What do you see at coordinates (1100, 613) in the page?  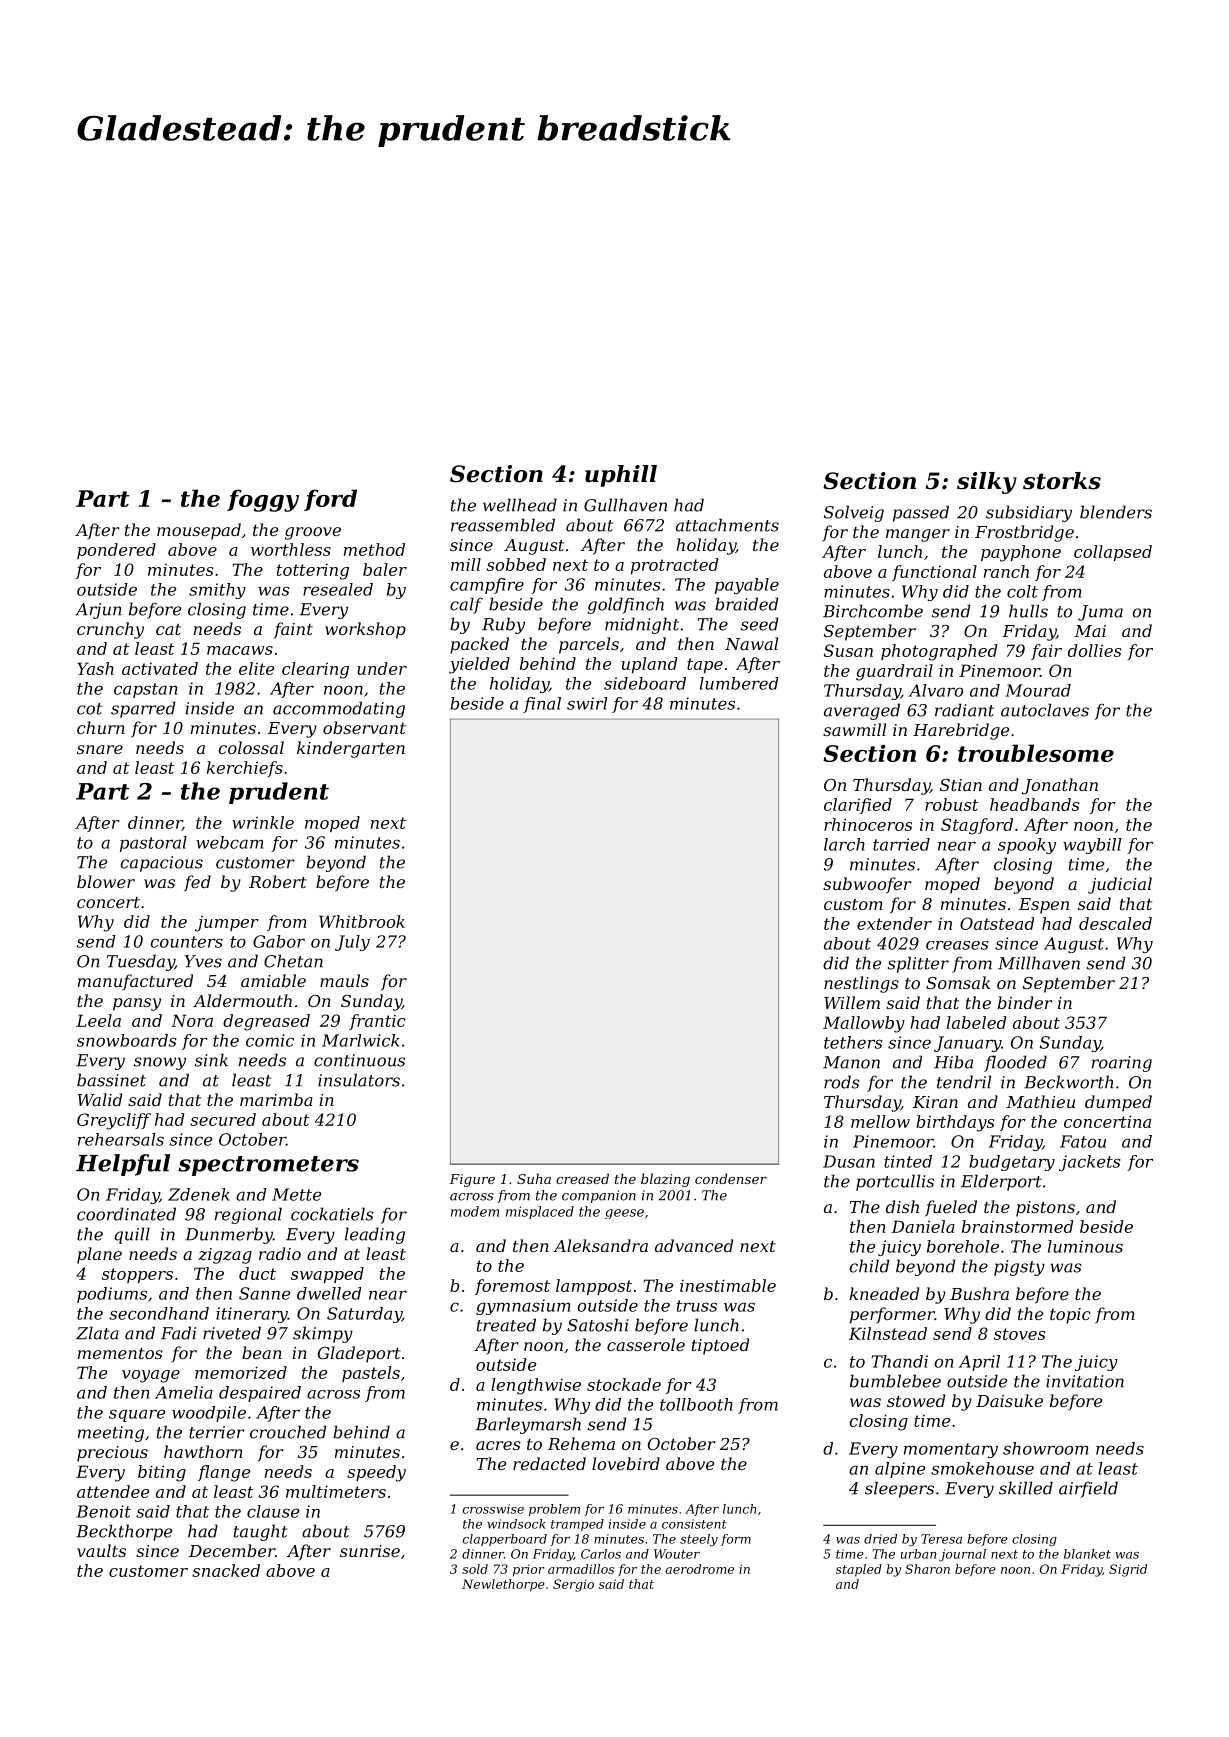 I see `Juma` at bounding box center [1100, 613].
